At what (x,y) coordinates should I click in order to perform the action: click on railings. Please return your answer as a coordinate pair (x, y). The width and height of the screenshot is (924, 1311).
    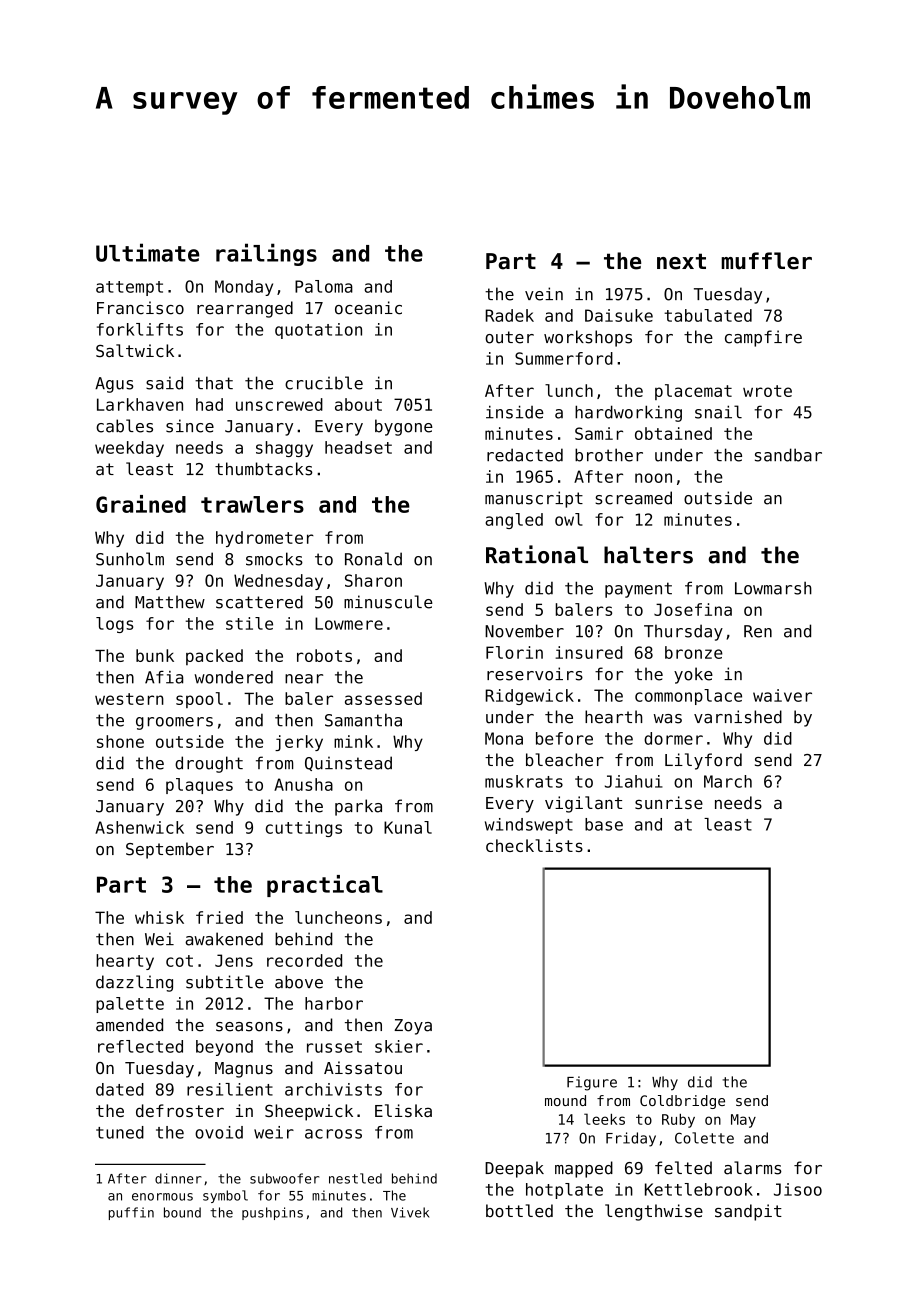
    Looking at the image, I should click on (266, 254).
